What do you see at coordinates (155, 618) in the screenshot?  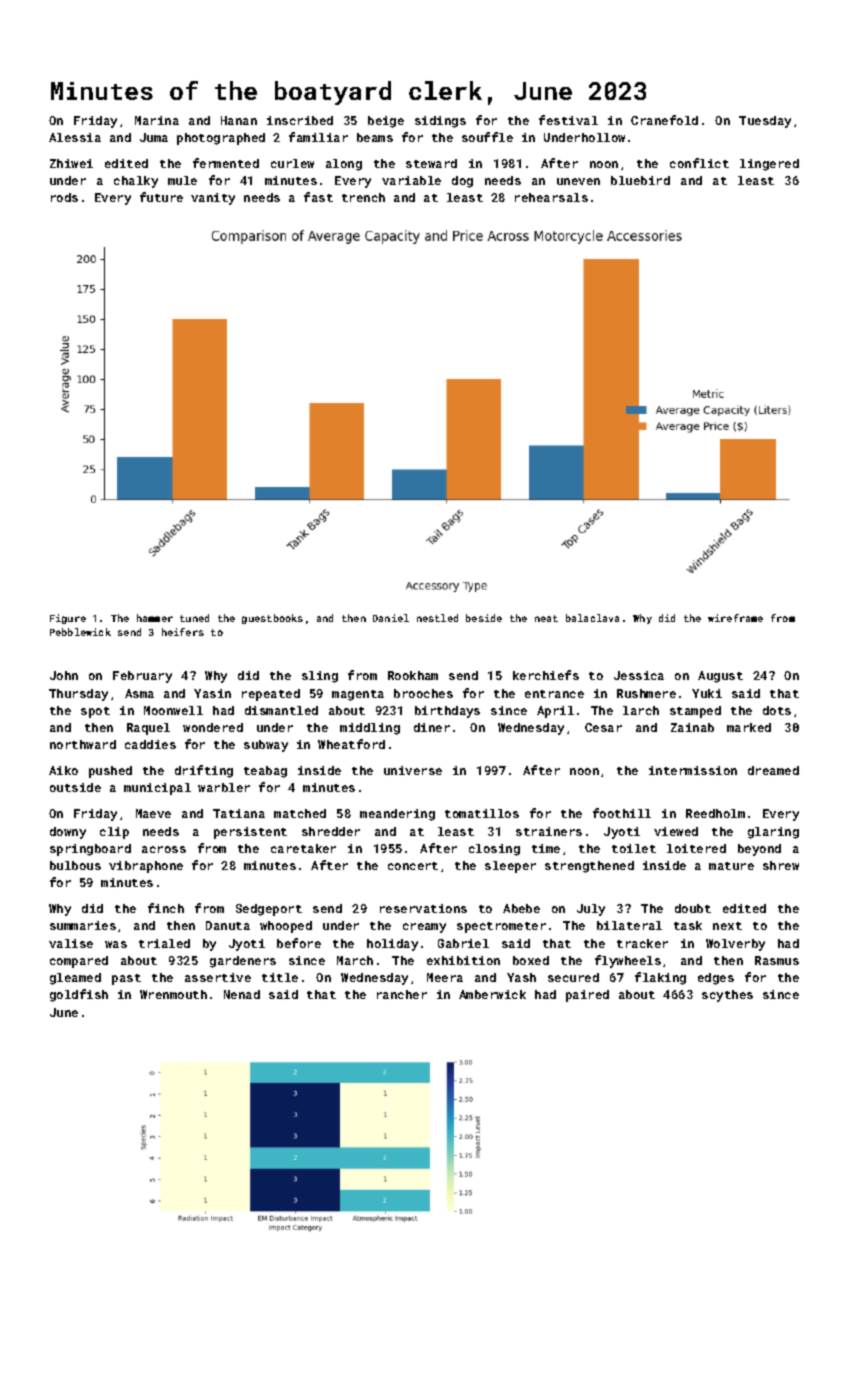 I see `hammer` at bounding box center [155, 618].
